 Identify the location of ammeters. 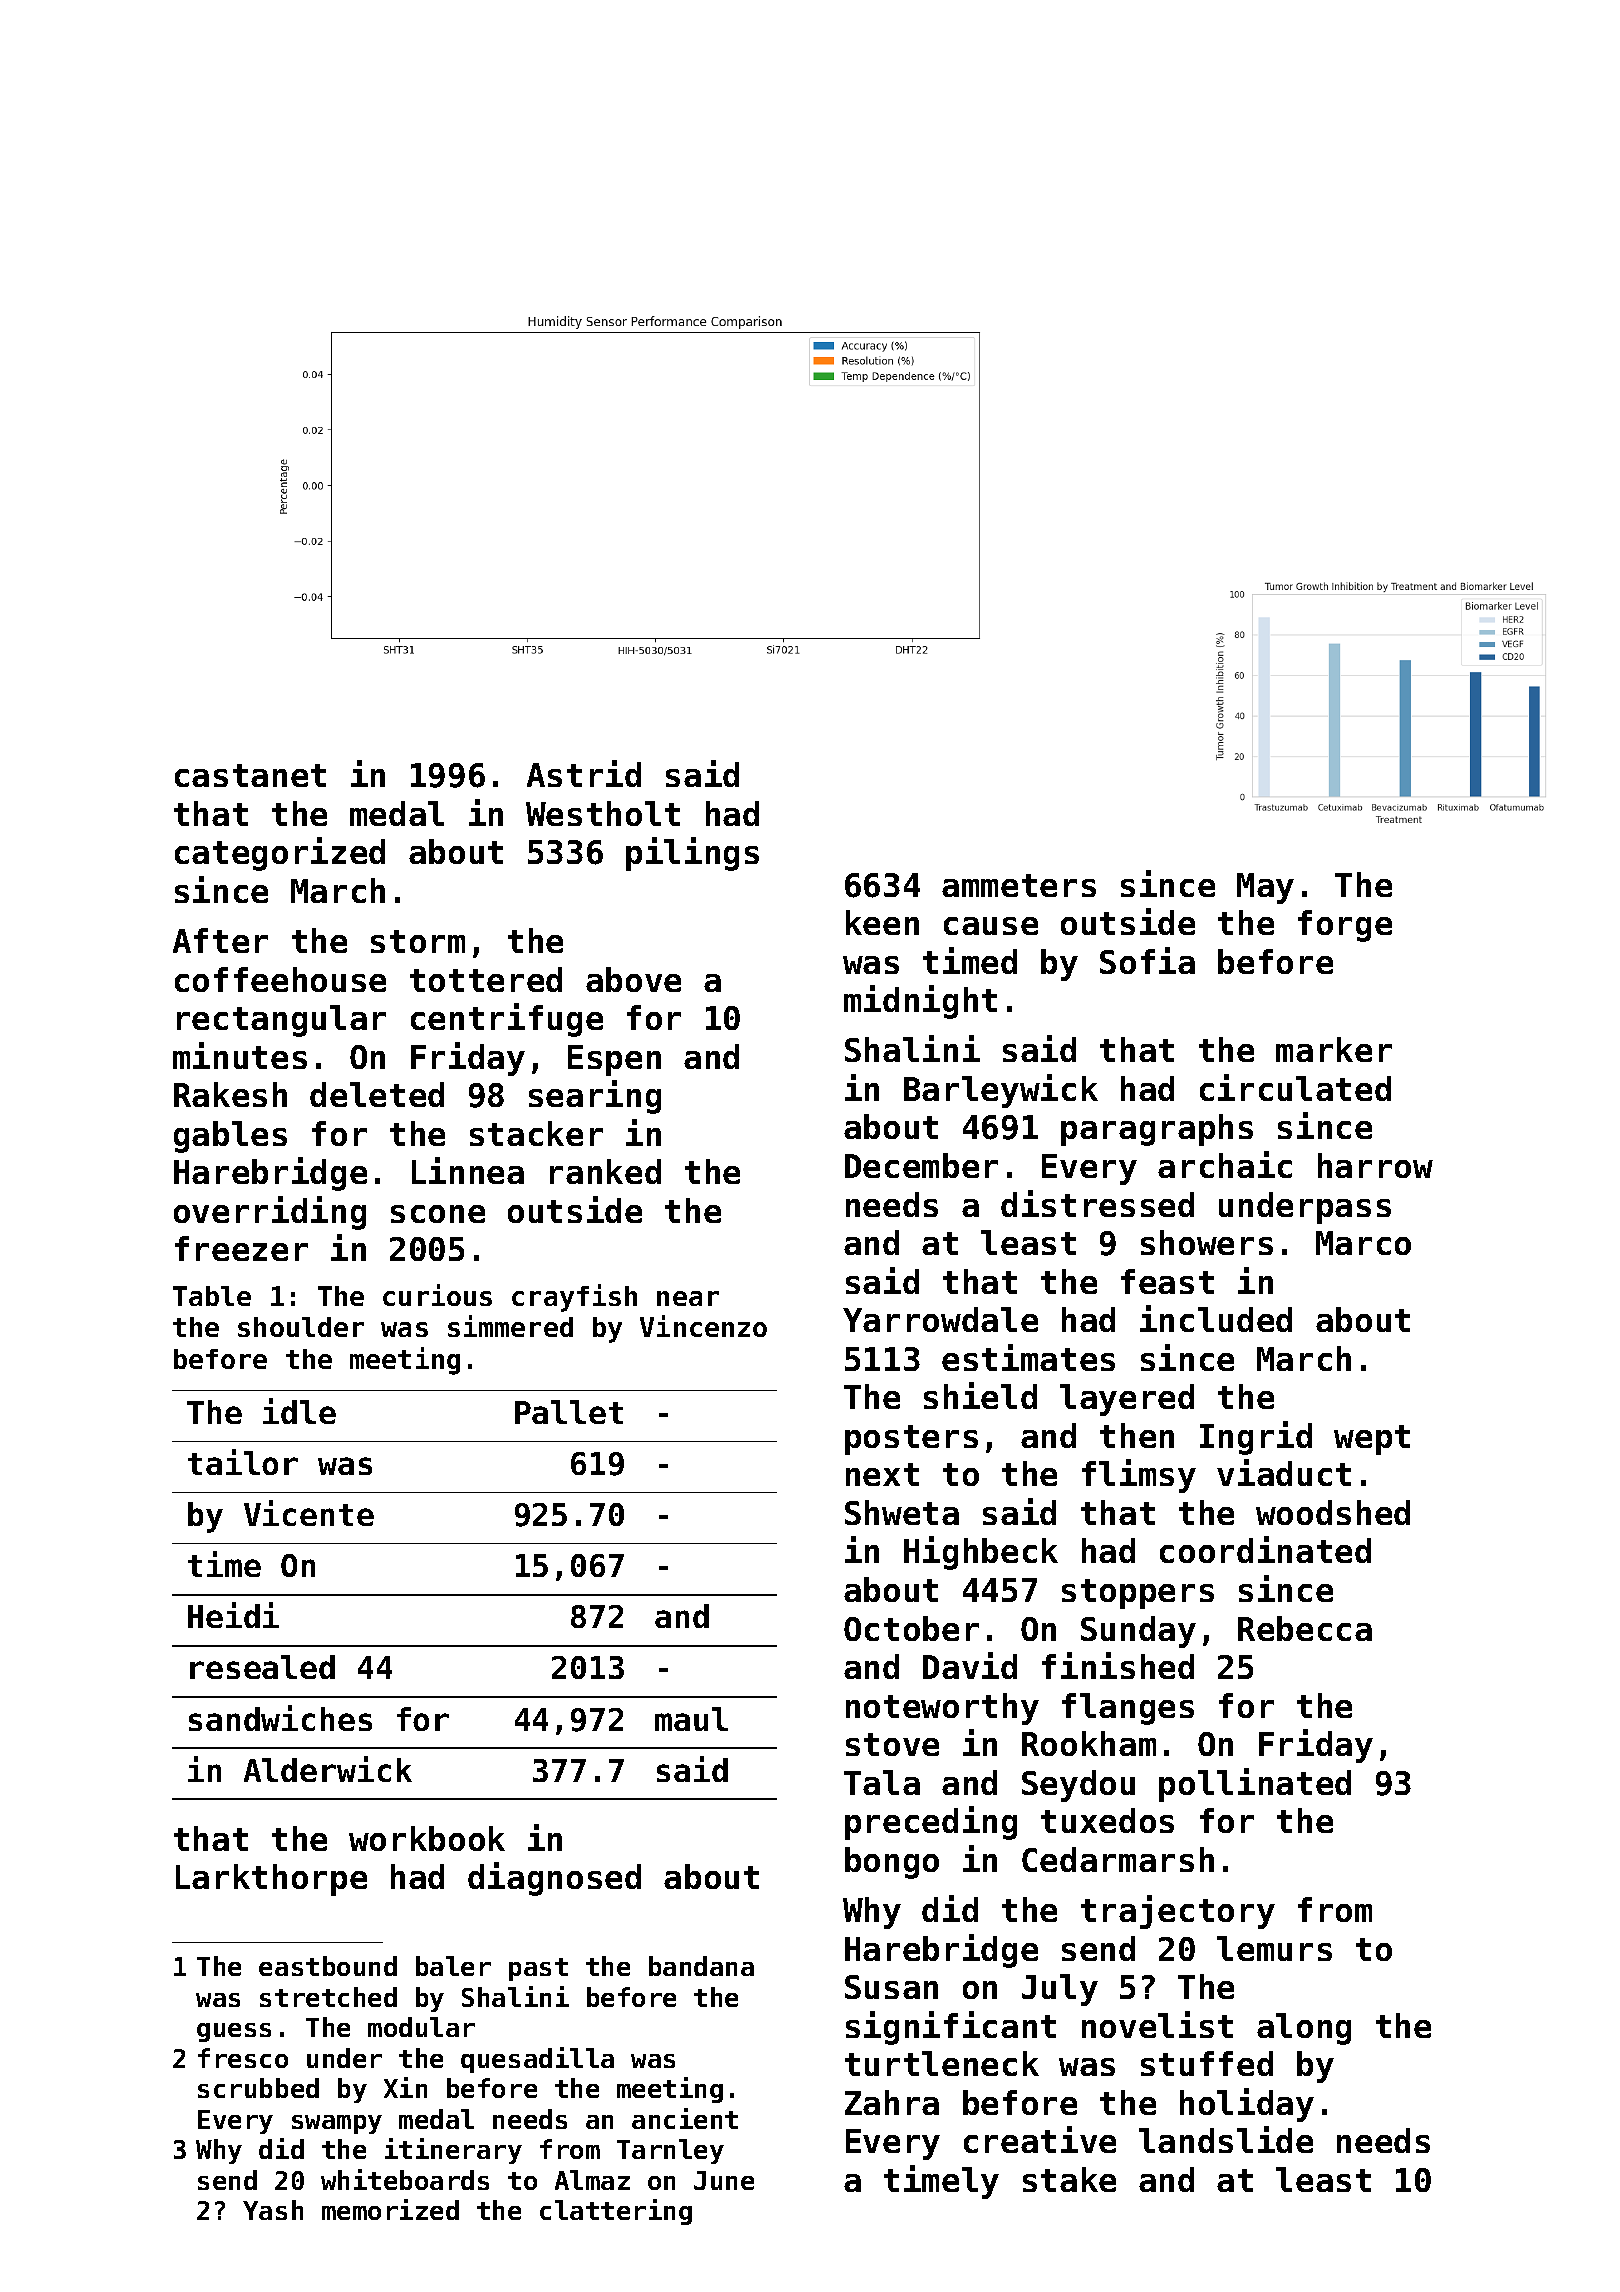
(1019, 885).
